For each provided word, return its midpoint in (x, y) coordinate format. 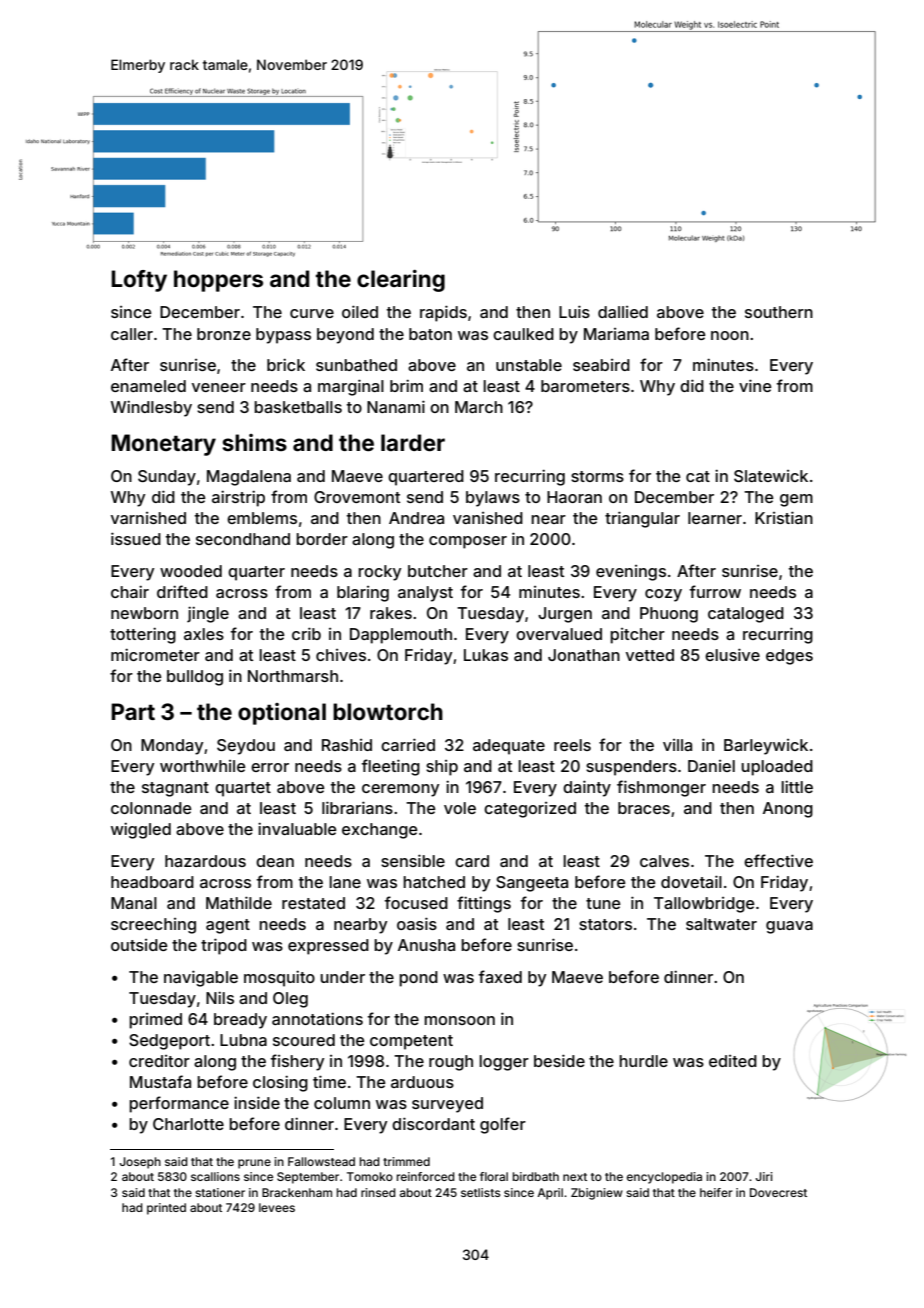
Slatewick (771, 476)
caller (132, 334)
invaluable (297, 828)
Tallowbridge (704, 905)
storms (597, 476)
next (575, 1177)
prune (254, 1164)
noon (730, 335)
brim (406, 385)
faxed (500, 976)
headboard (152, 882)
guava (789, 927)
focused (416, 902)
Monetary (163, 445)
